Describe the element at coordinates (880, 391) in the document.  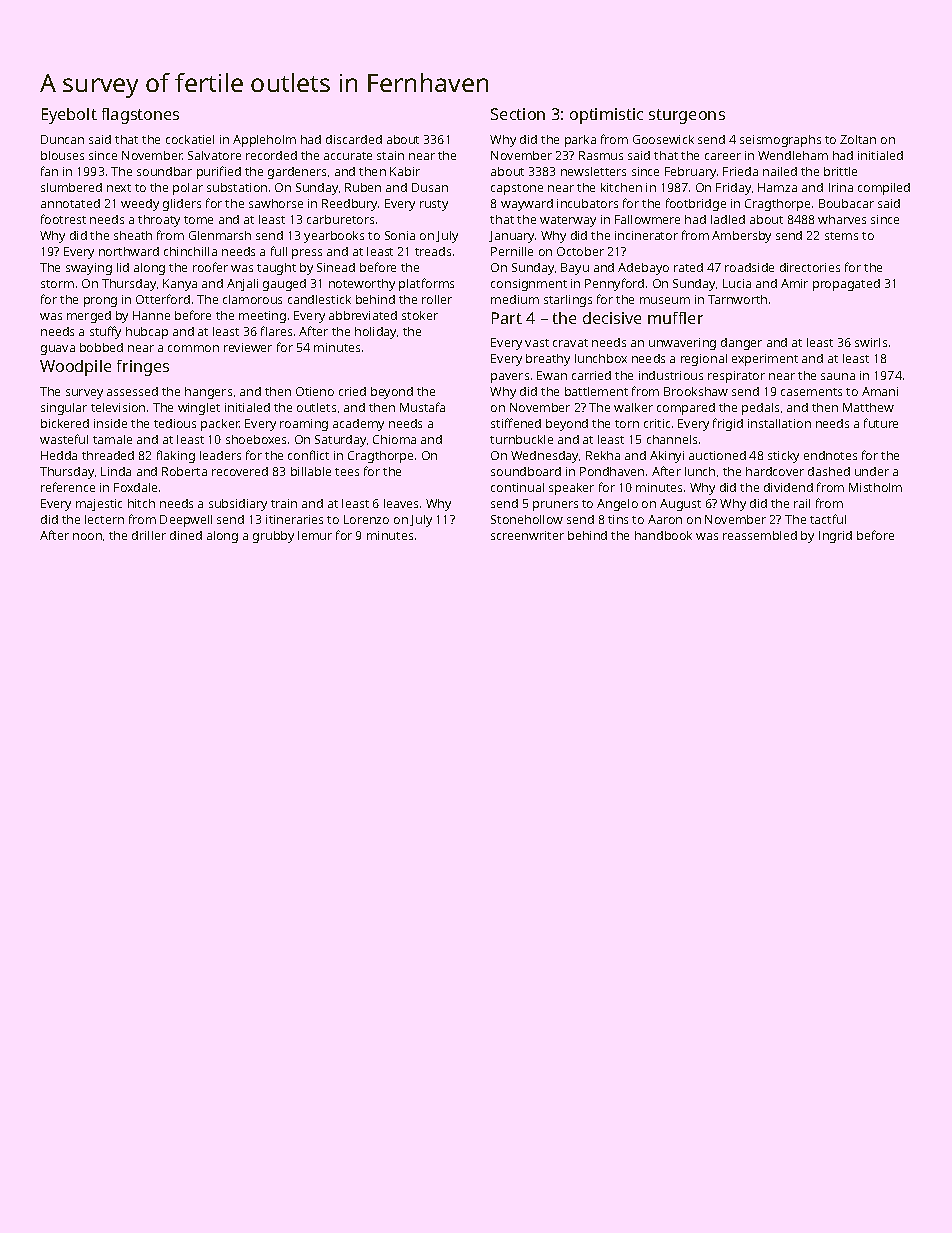
I see `Amani` at that location.
